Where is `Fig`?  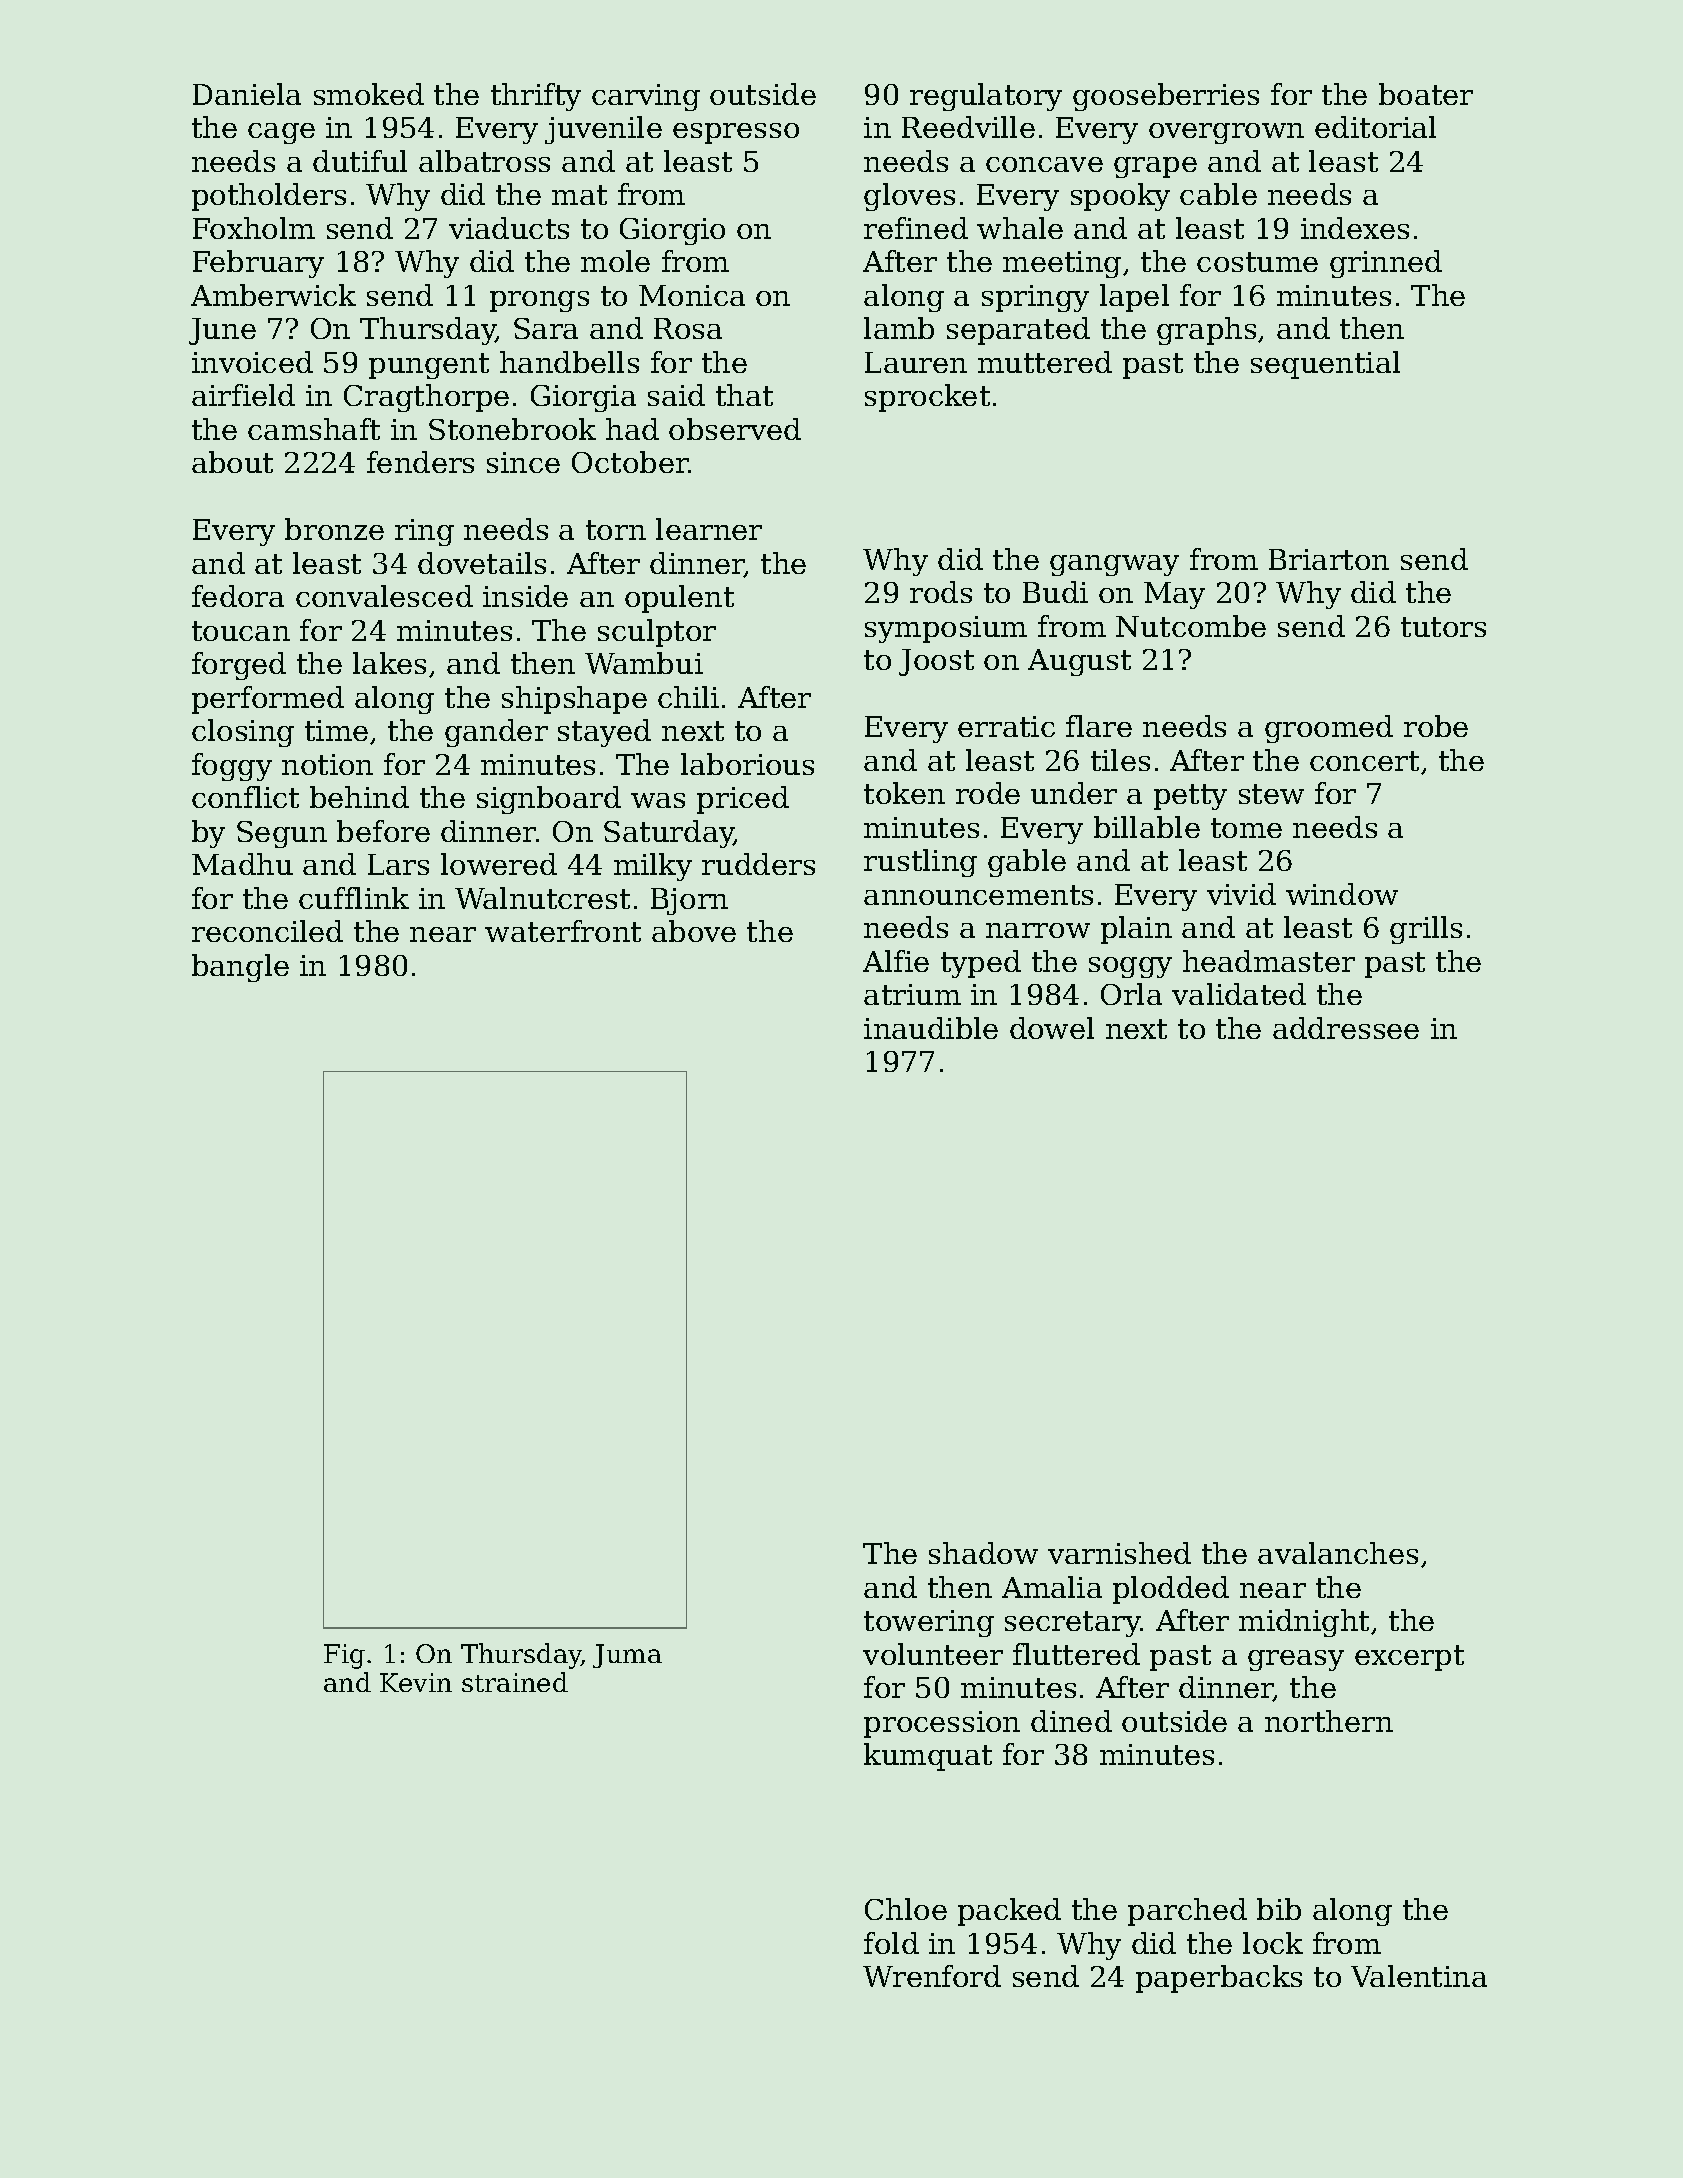 Fig is located at coordinates (344, 1656).
